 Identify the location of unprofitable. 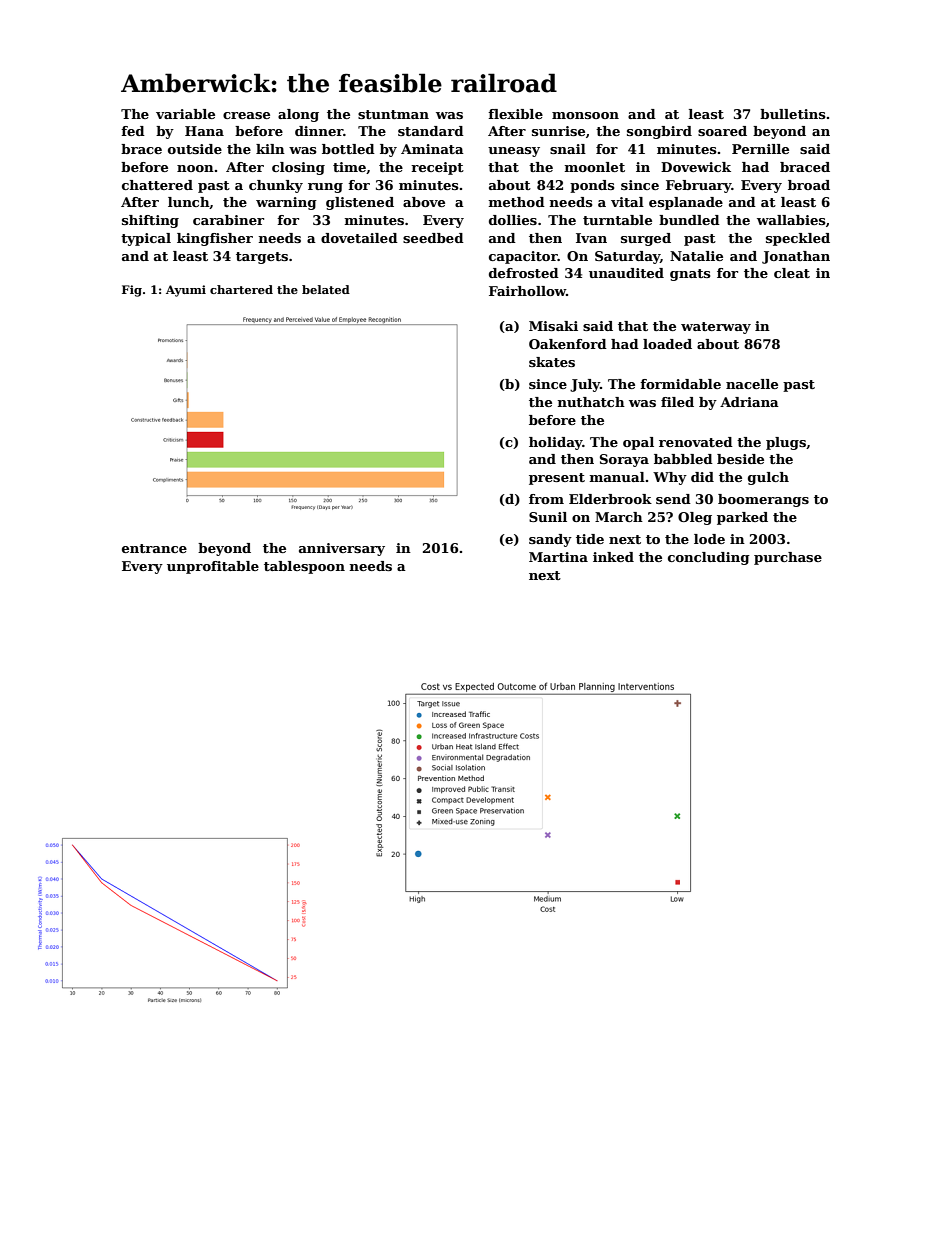
(213, 567).
